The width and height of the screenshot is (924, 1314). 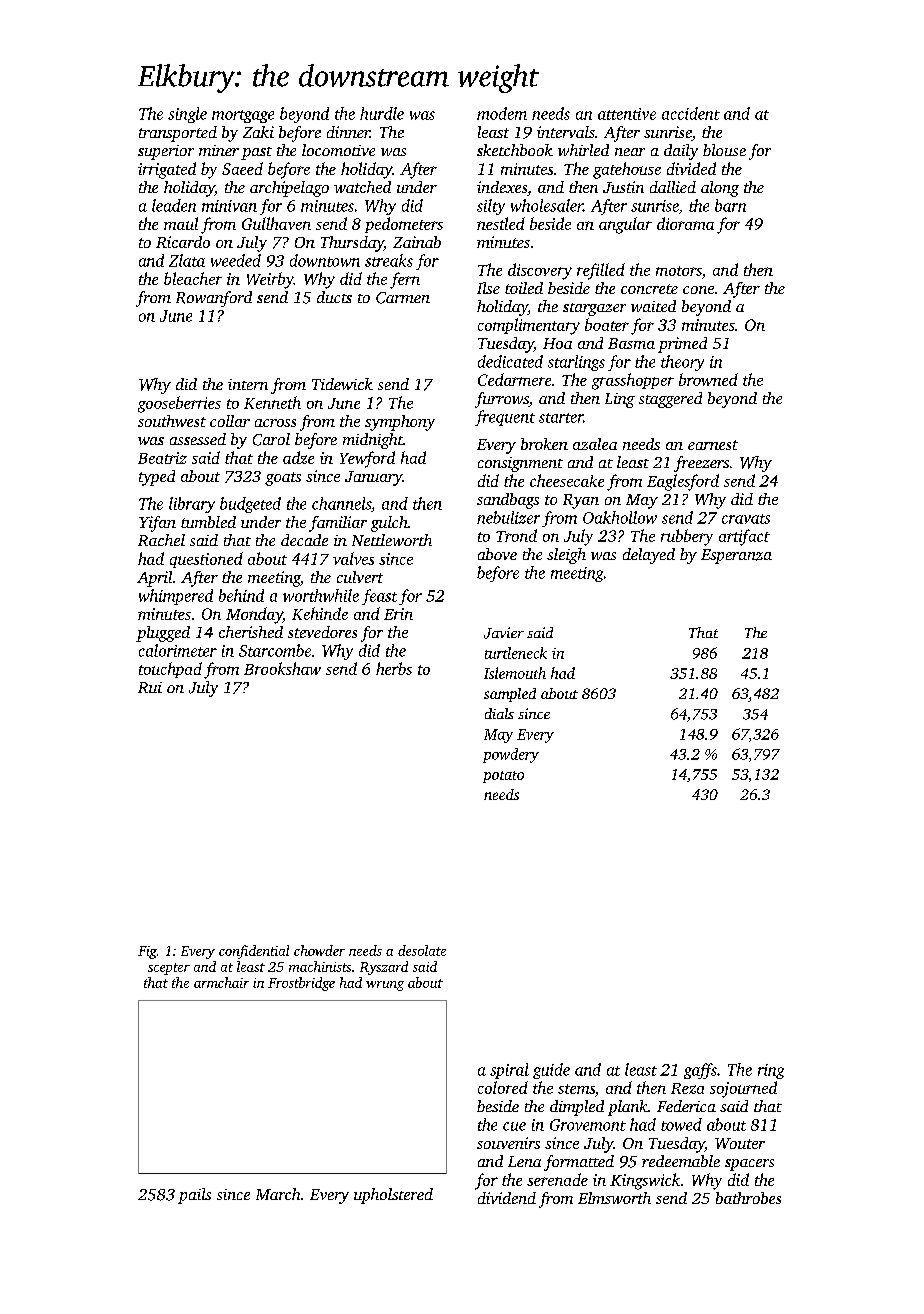 What do you see at coordinates (511, 755) in the screenshot?
I see `powdery` at bounding box center [511, 755].
